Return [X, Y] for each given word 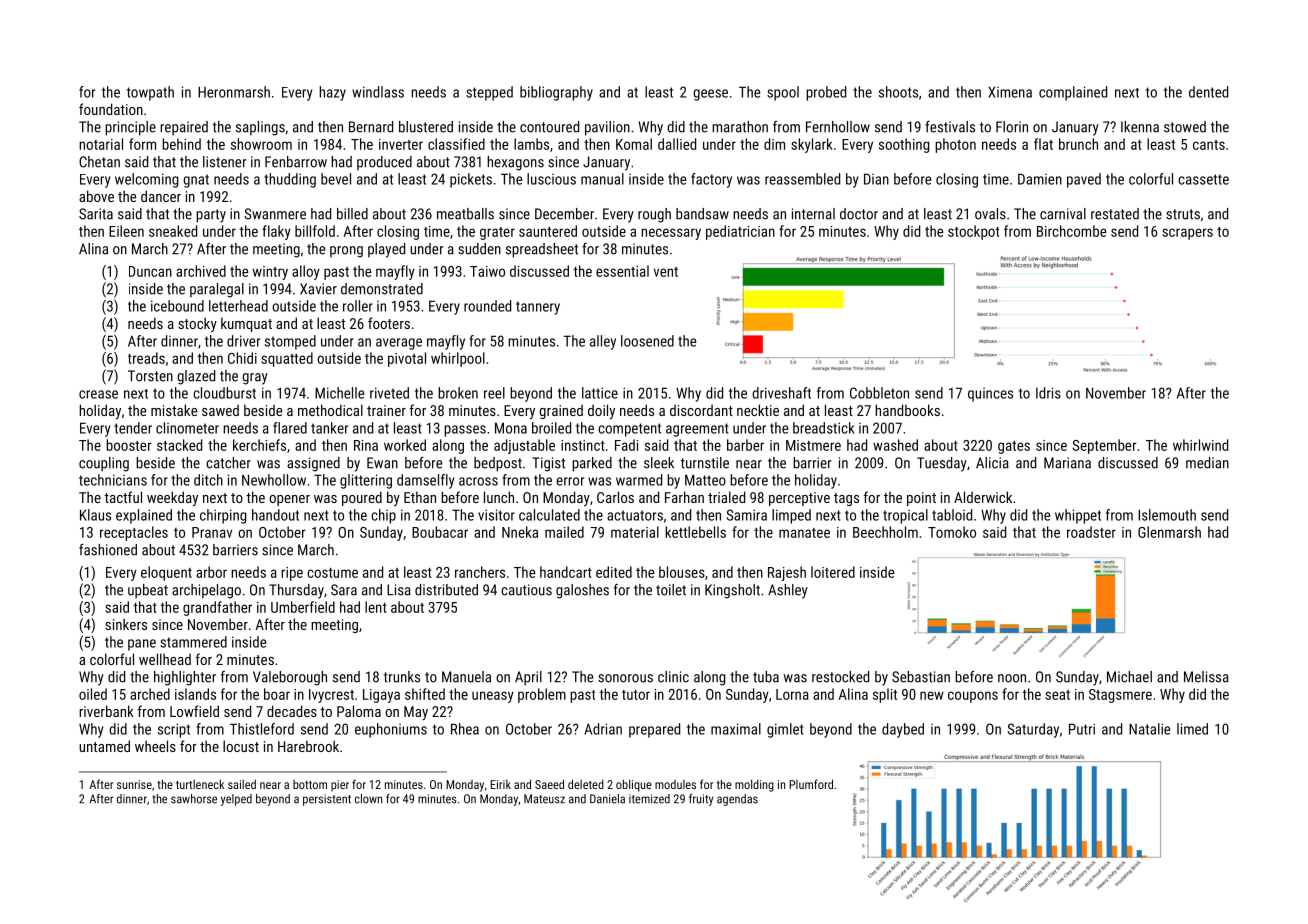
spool [783, 93]
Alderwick [983, 497]
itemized [649, 799]
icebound [177, 306]
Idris [1048, 393]
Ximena [1010, 92]
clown [368, 799]
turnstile [705, 463]
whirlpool [458, 359]
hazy [332, 93]
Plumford [811, 784]
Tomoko [952, 532]
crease [98, 394]
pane [142, 645]
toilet [671, 590]
